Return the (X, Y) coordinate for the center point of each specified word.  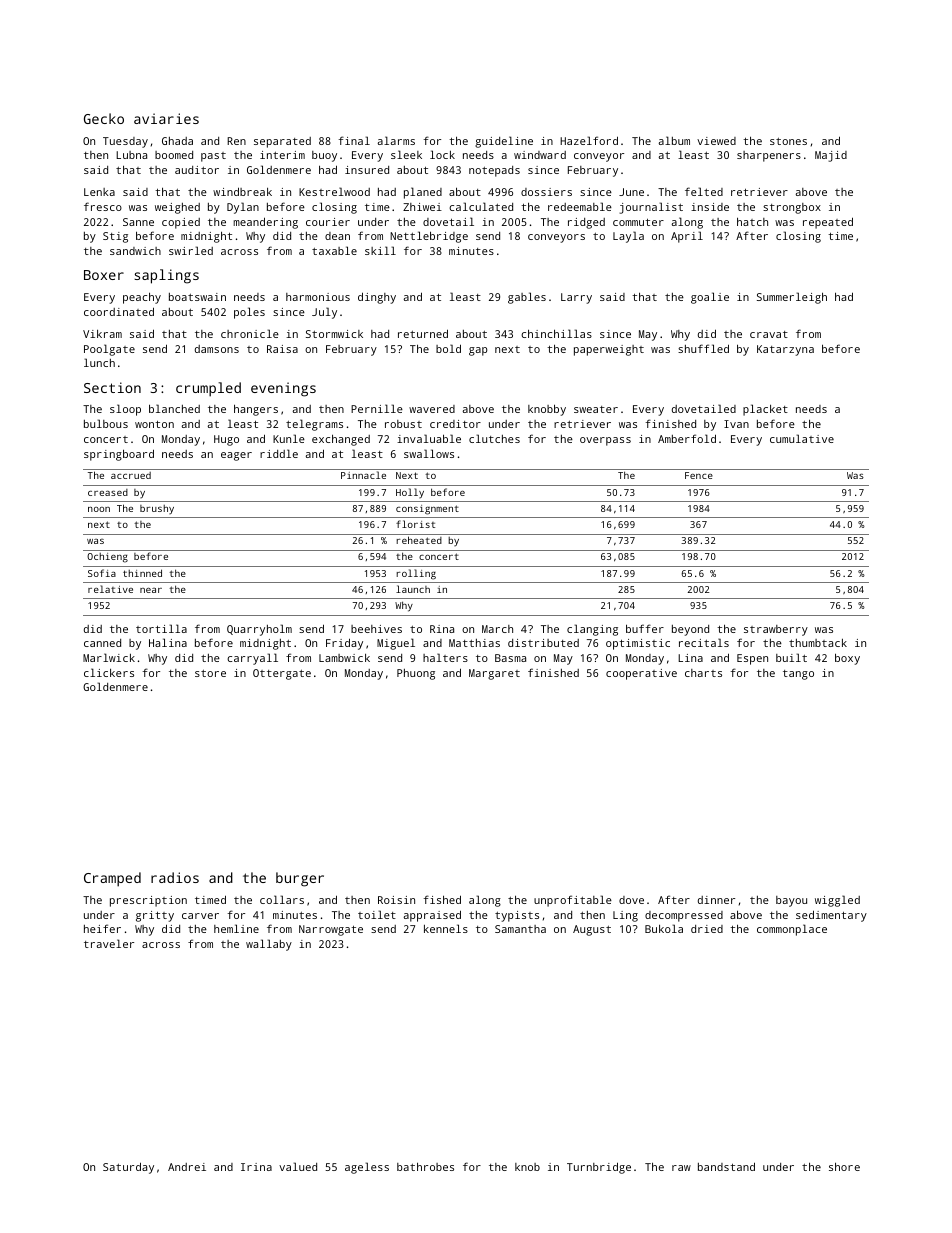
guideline (504, 142)
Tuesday (125, 142)
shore (844, 1166)
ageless (367, 1168)
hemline (236, 928)
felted (704, 191)
